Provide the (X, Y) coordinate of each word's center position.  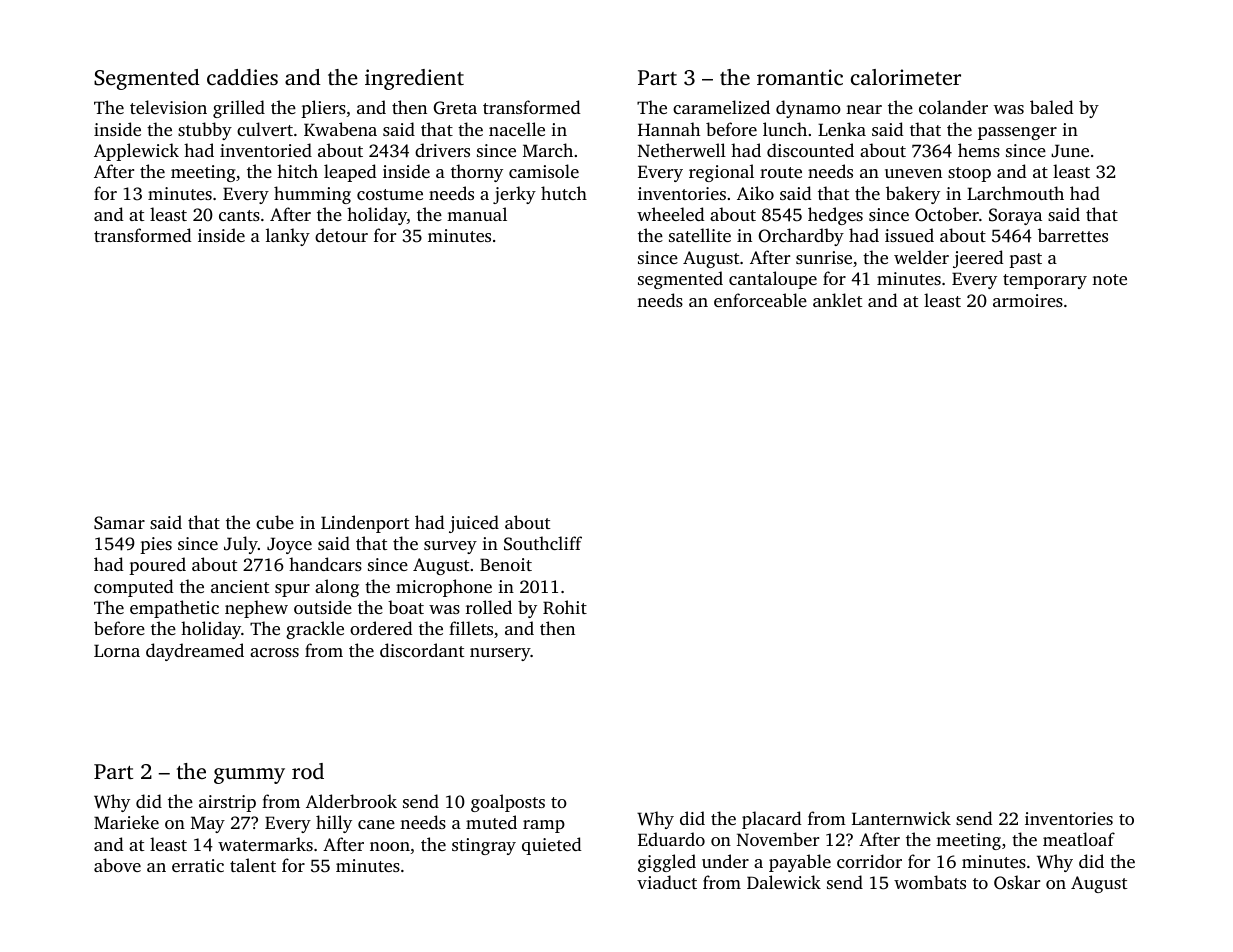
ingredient (414, 79)
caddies (242, 77)
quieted (552, 846)
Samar (119, 523)
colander (953, 107)
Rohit (565, 607)
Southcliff (543, 543)
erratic (198, 865)
